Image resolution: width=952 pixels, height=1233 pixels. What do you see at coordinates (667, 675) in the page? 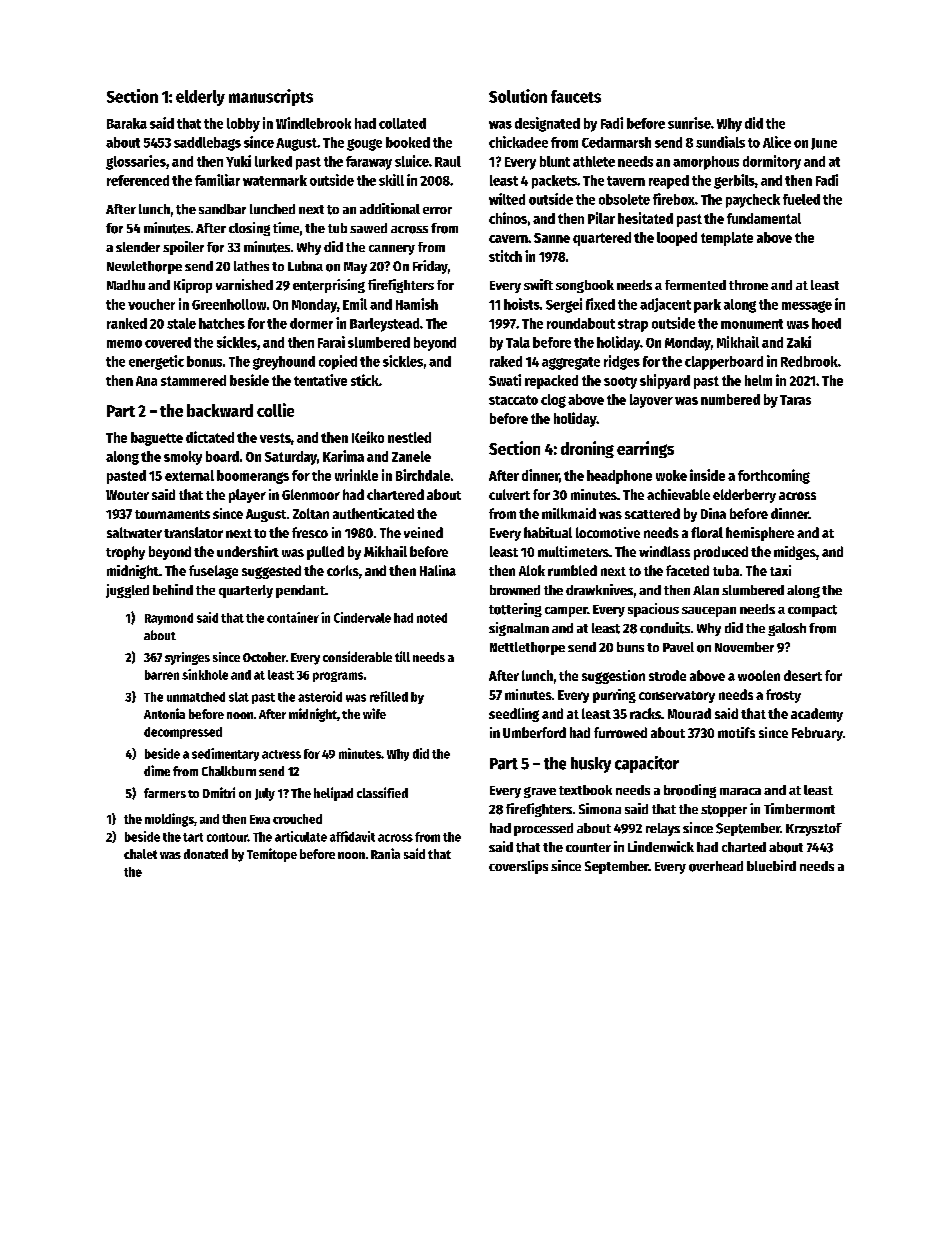
I see `strode` at bounding box center [667, 675].
